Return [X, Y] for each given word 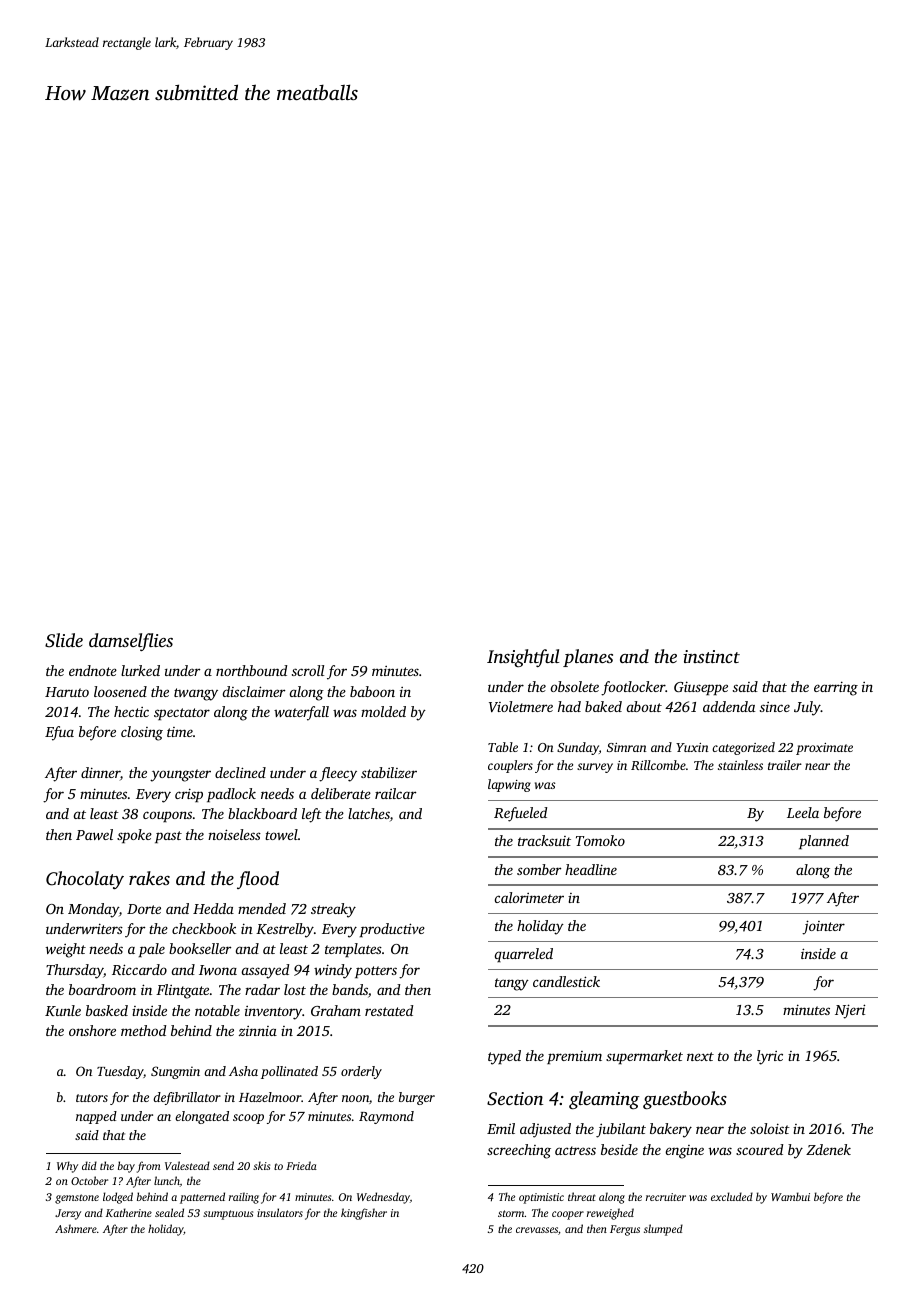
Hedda [213, 908]
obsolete [575, 686]
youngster [180, 775]
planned [824, 842]
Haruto [67, 692]
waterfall [301, 713]
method [143, 1030]
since [775, 707]
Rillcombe [658, 765]
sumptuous [228, 1215]
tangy [512, 984]
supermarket [644, 1057]
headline [591, 869]
